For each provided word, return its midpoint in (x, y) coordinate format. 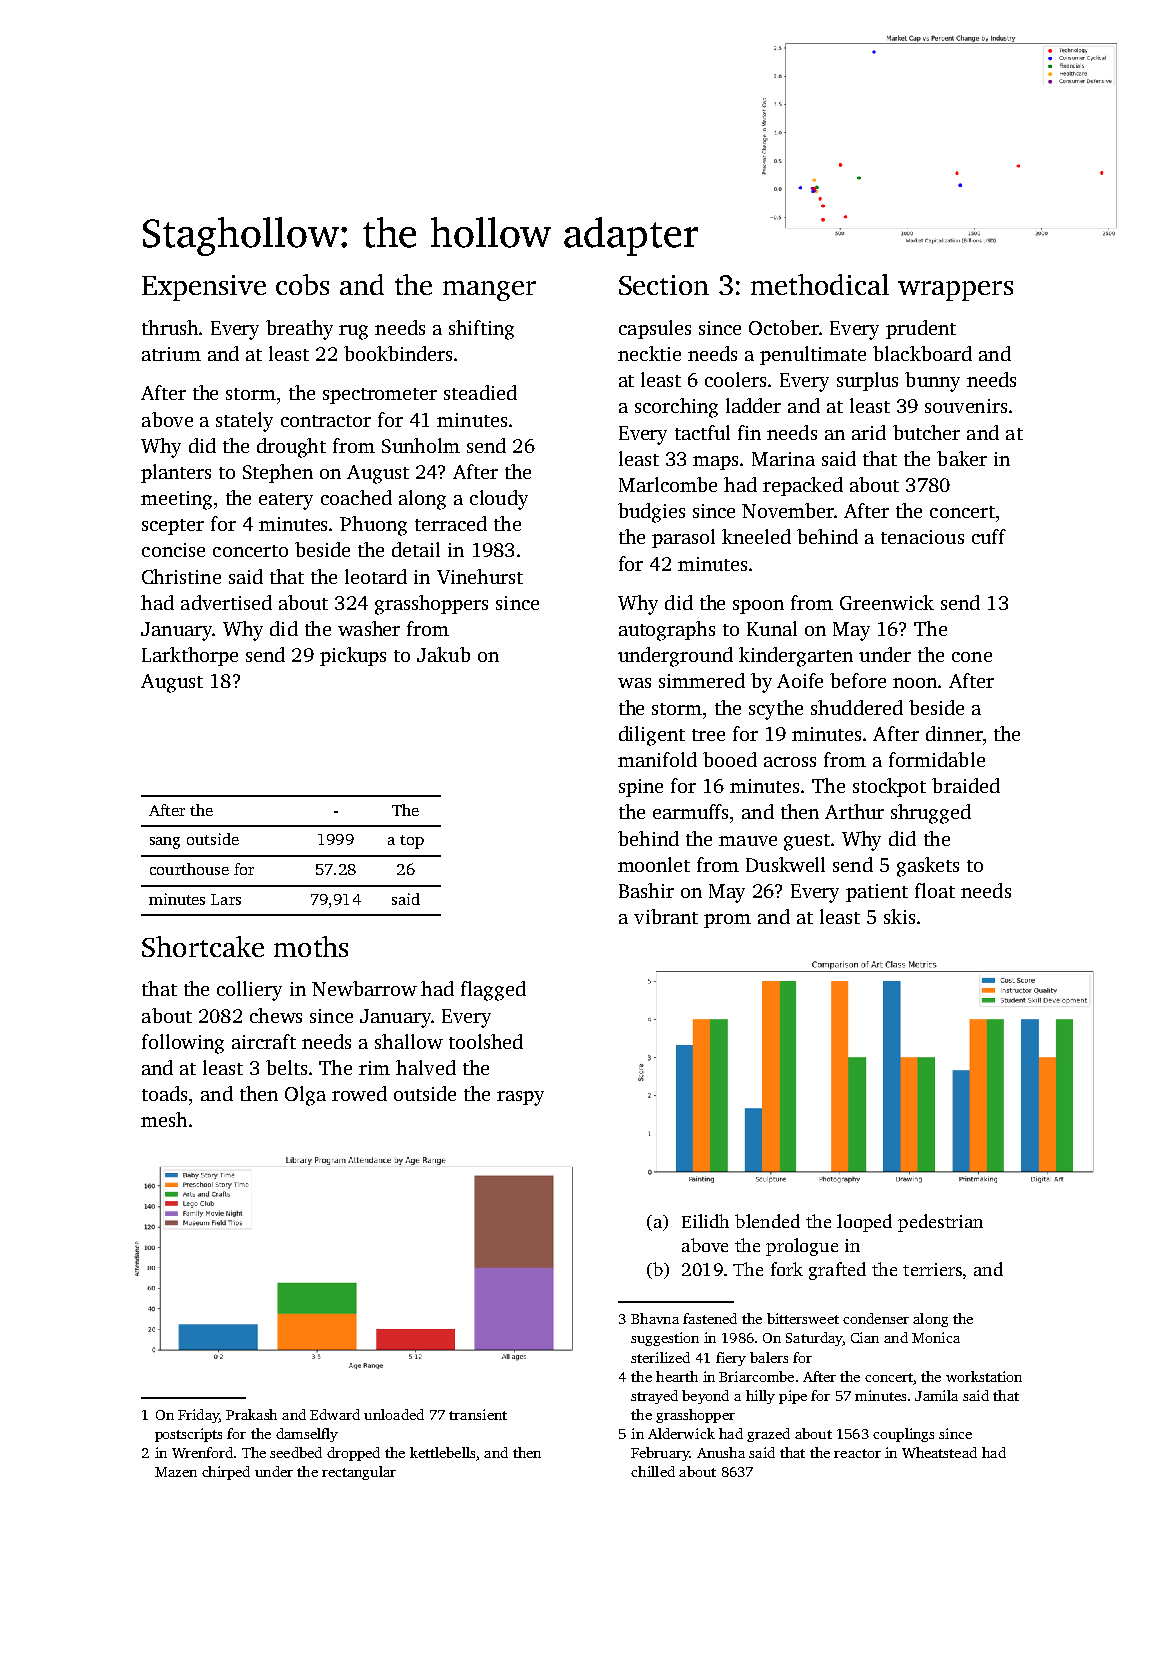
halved (426, 1067)
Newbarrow (364, 988)
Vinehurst (480, 576)
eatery (286, 501)
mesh (164, 1119)
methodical (820, 284)
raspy (520, 1098)
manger (489, 291)
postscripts (188, 1435)
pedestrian (940, 1223)
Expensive (204, 288)
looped (864, 1223)
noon (915, 683)
